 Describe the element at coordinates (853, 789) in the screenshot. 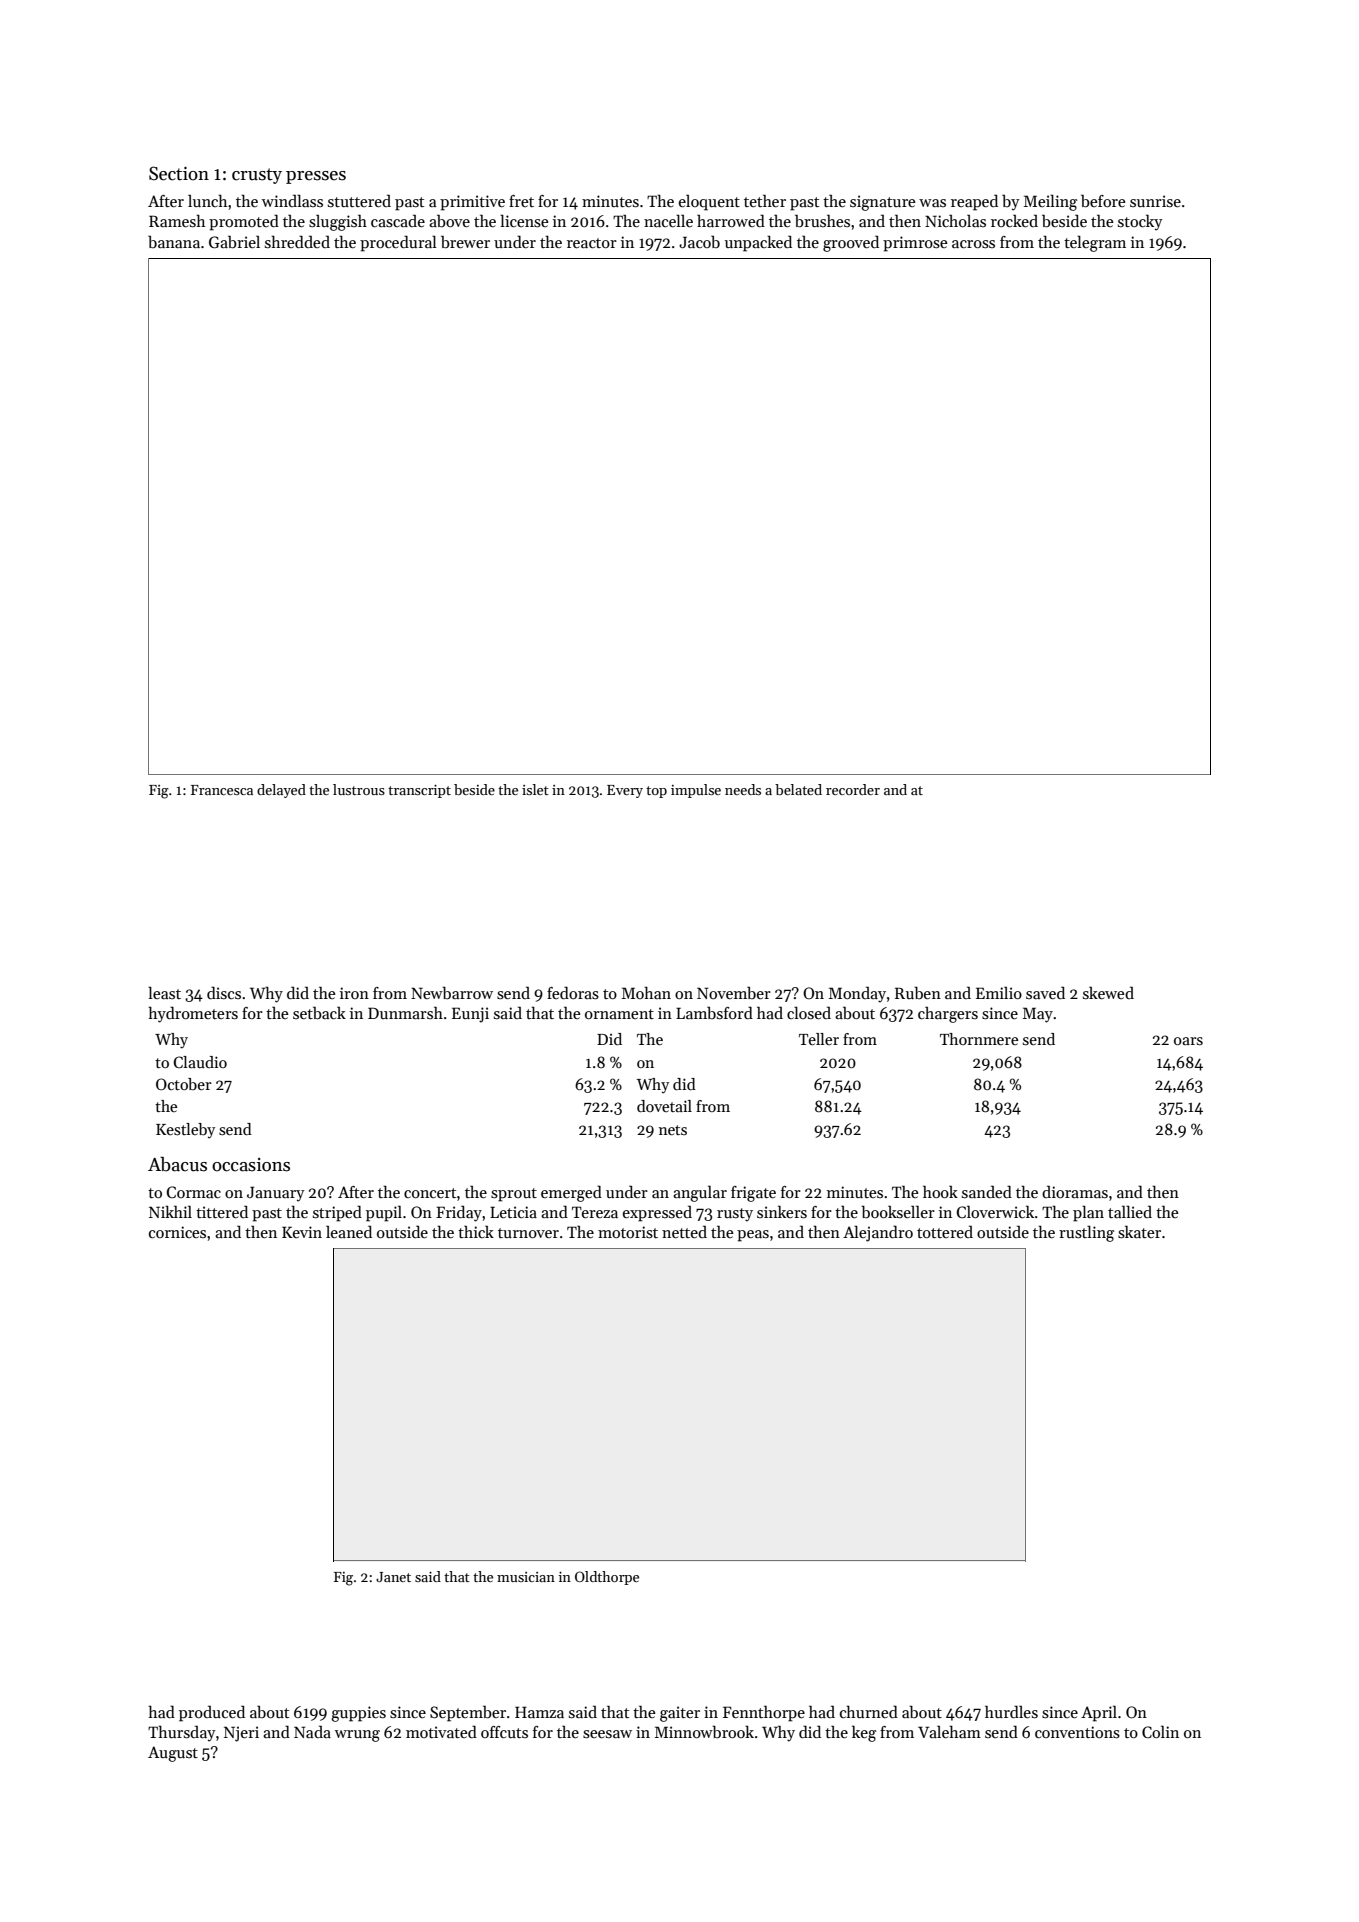

I see `recorder` at that location.
